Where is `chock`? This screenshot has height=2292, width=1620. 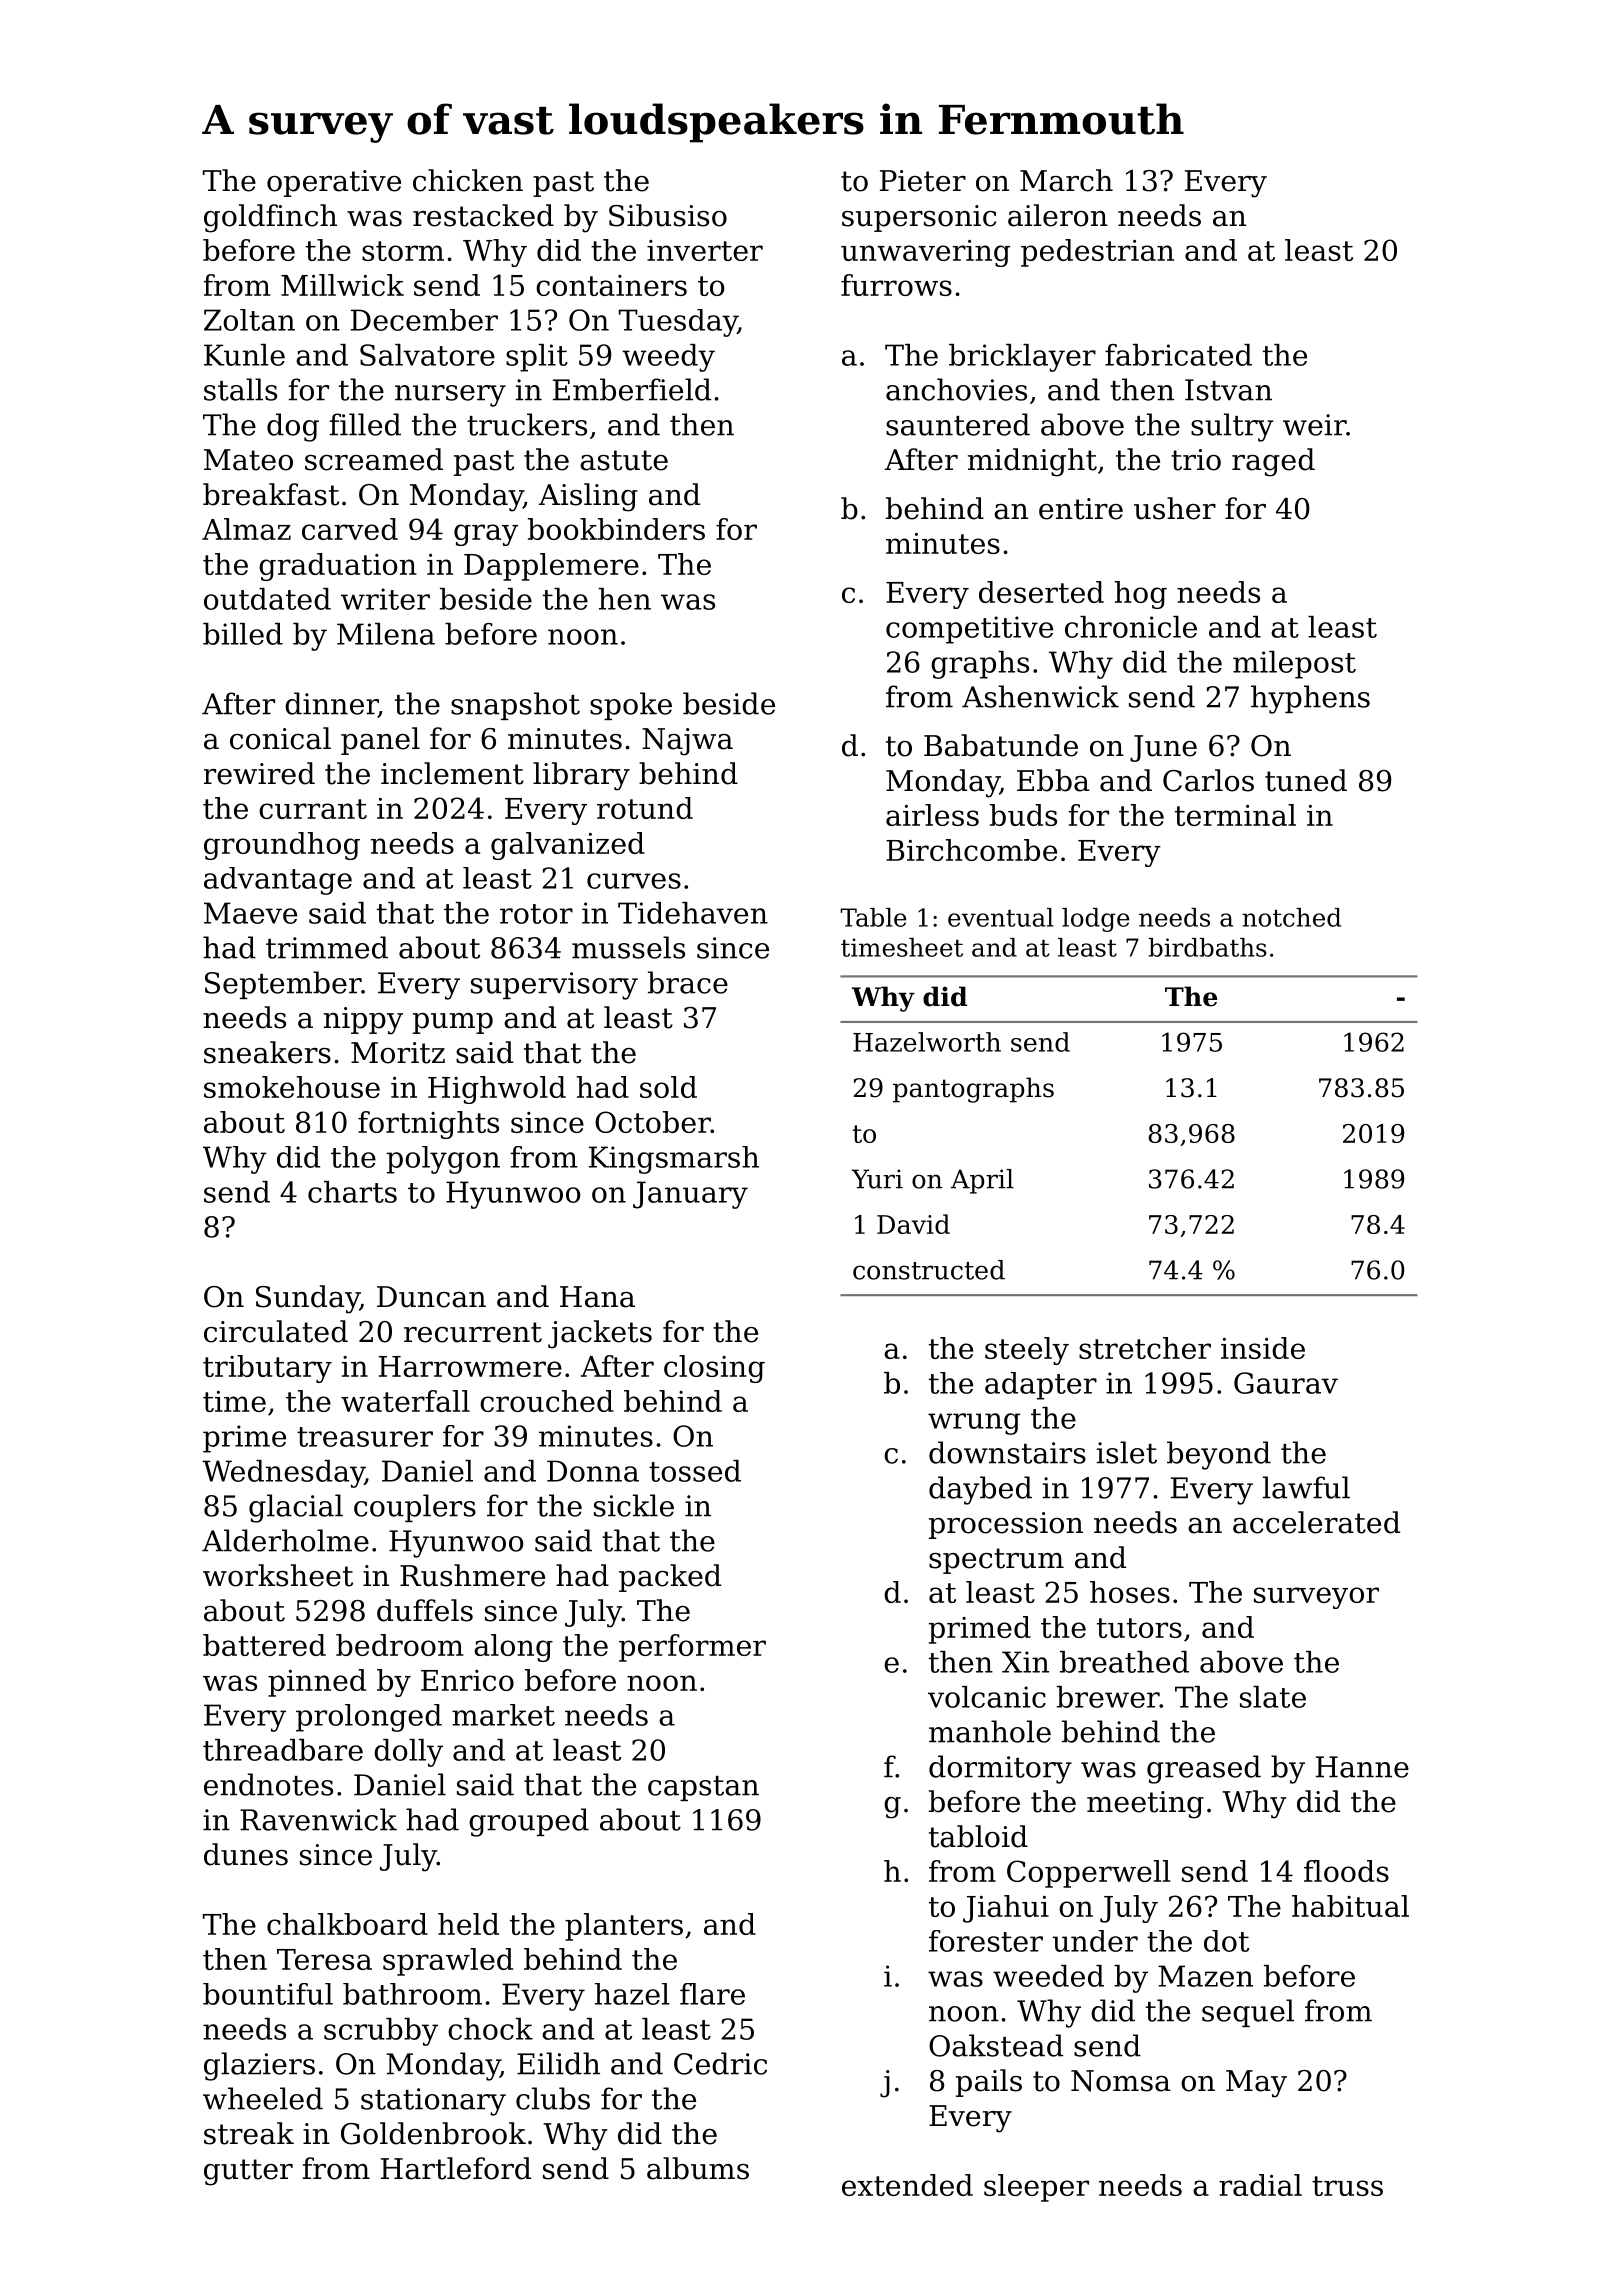
chock is located at coordinates (490, 2029).
